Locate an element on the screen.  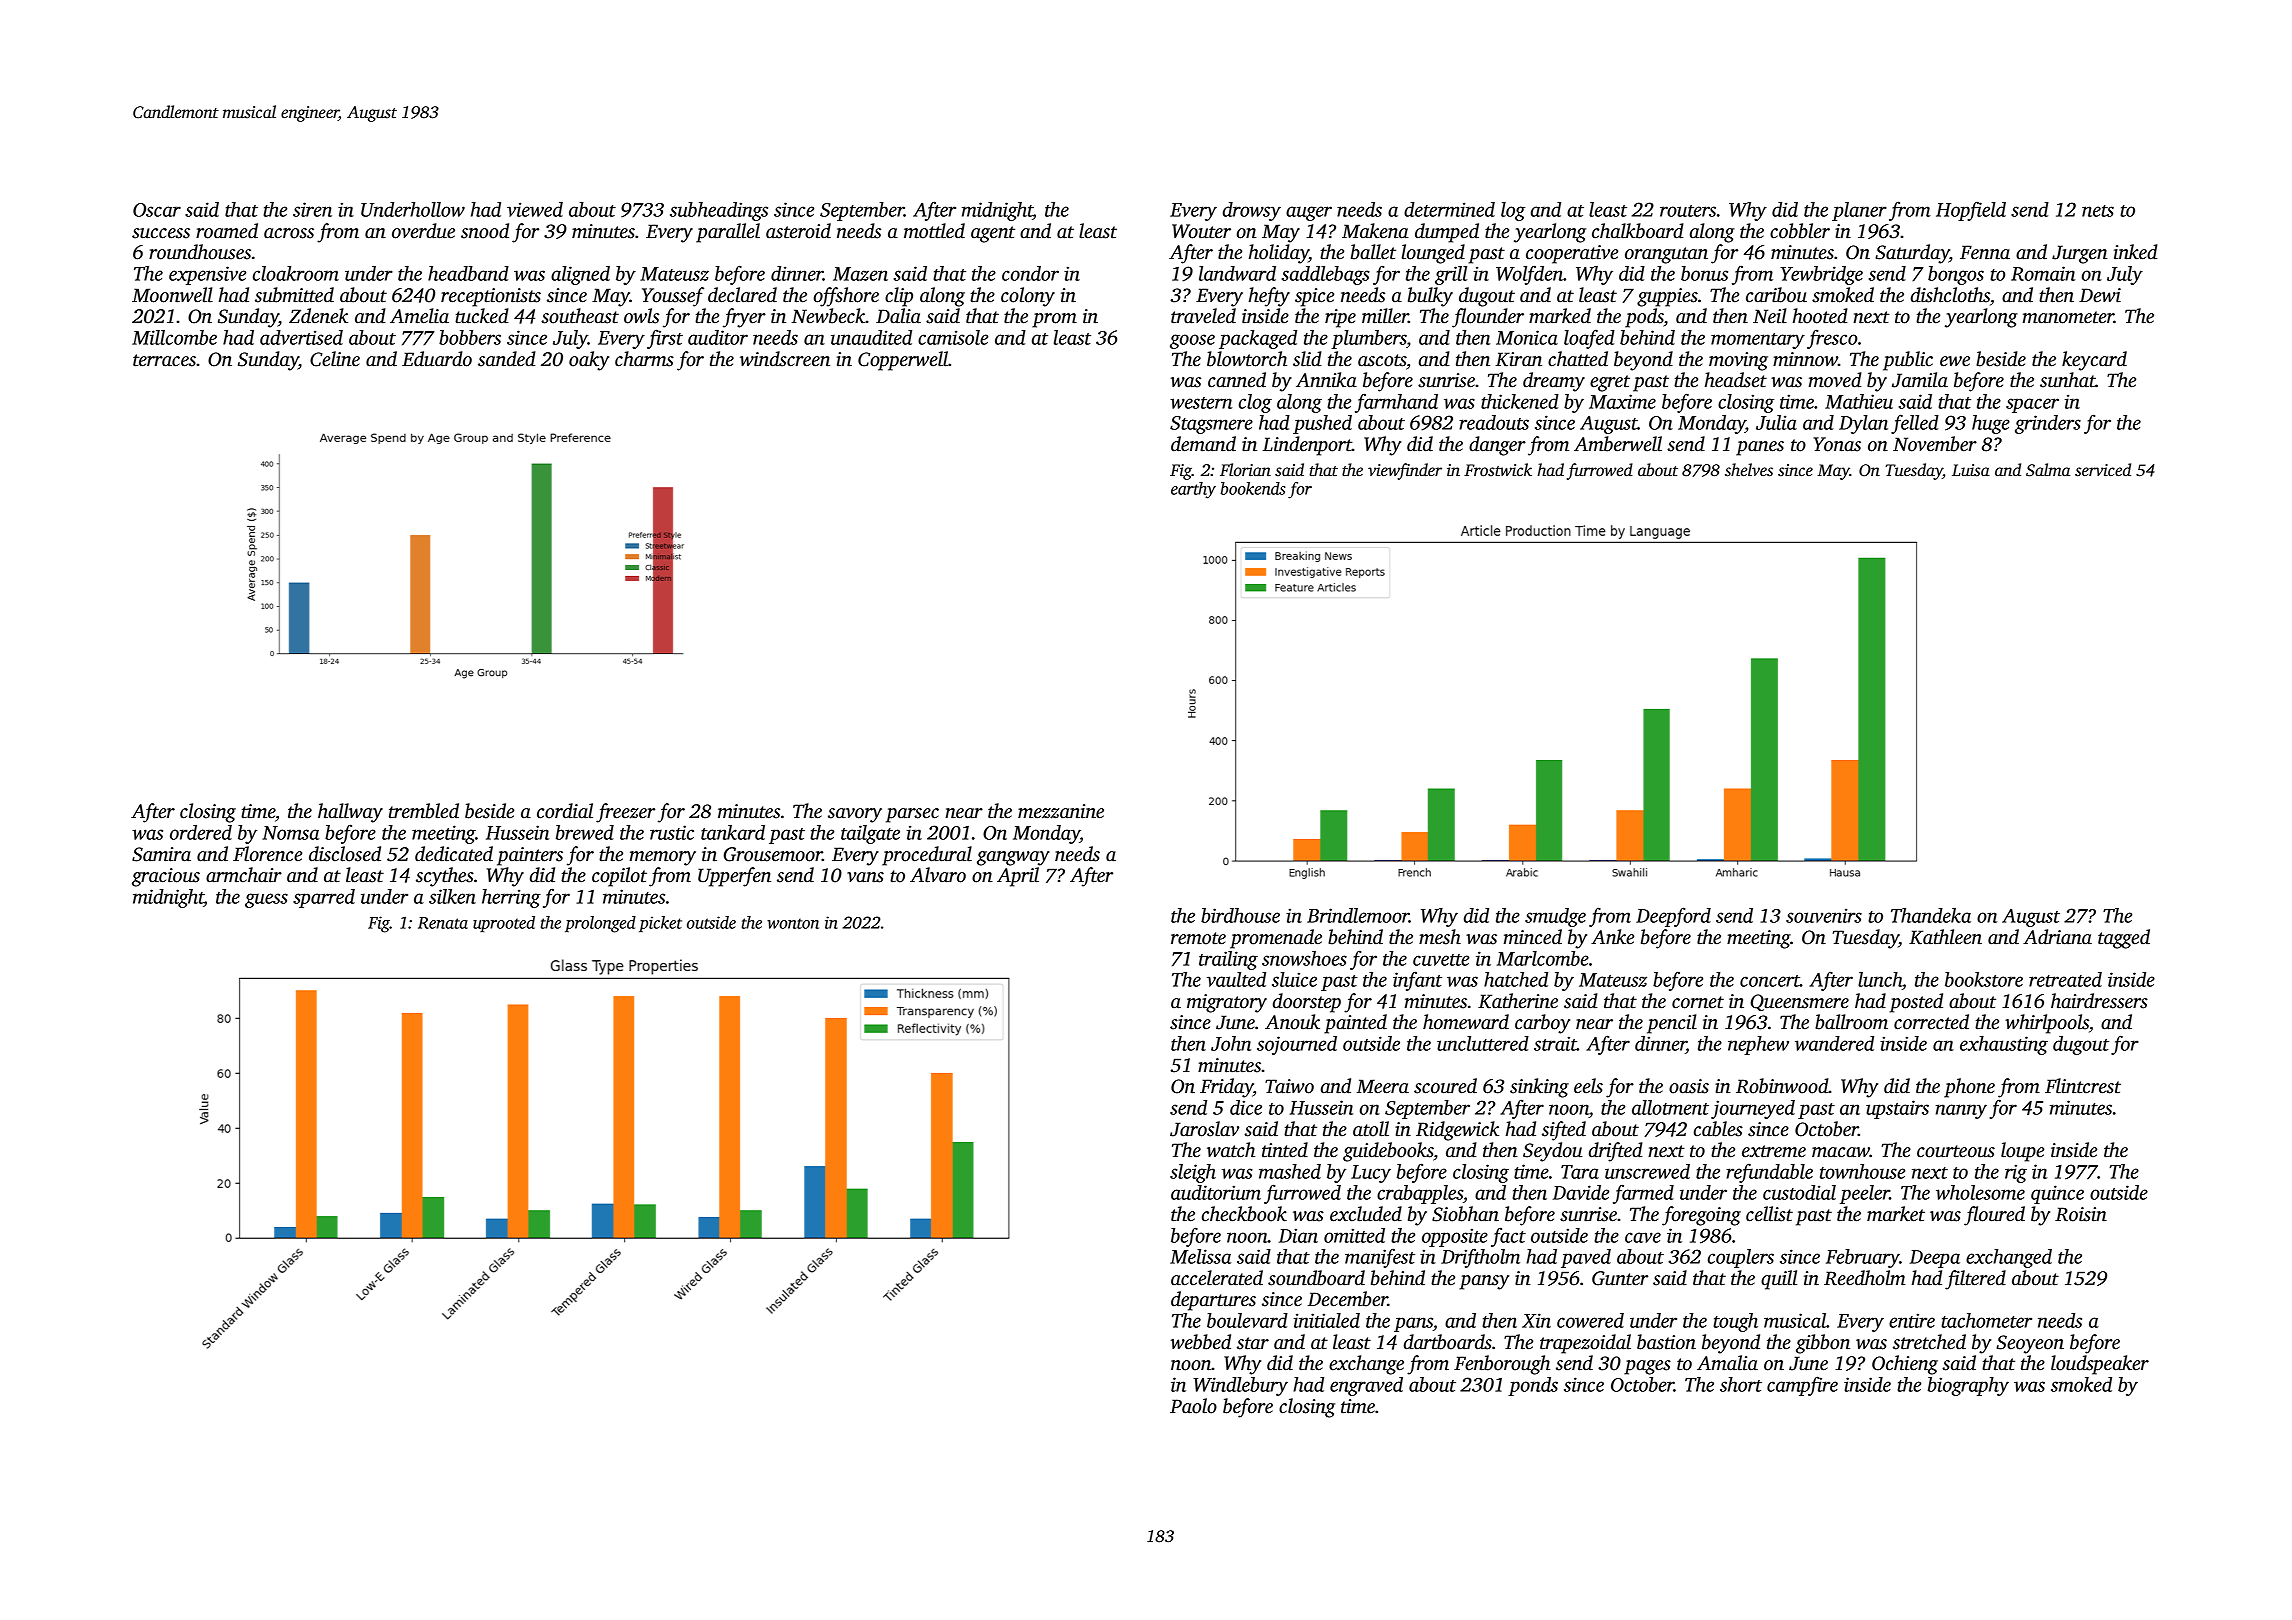
terraces is located at coordinates (164, 360).
